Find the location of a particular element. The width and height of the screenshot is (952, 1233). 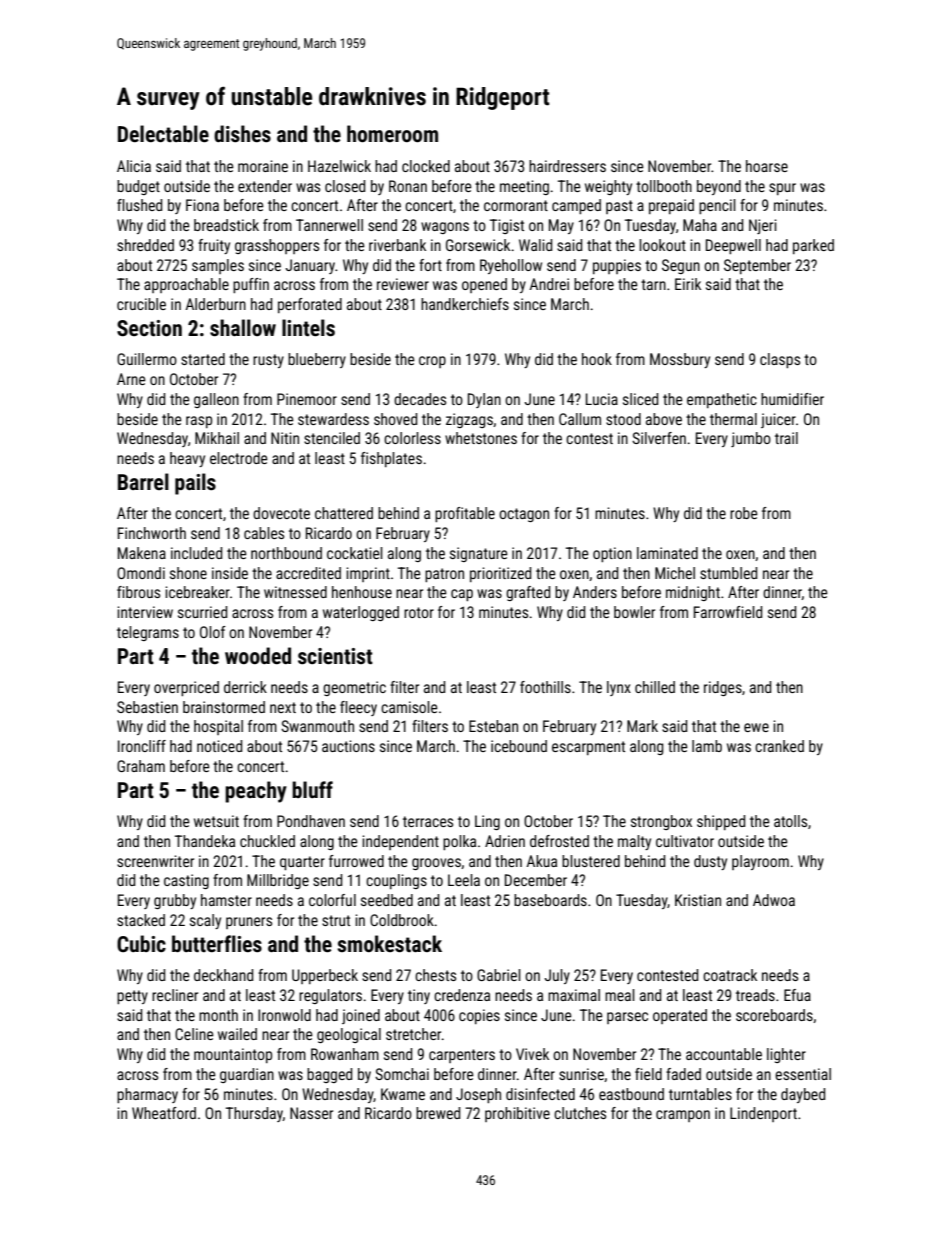

crop is located at coordinates (432, 362).
